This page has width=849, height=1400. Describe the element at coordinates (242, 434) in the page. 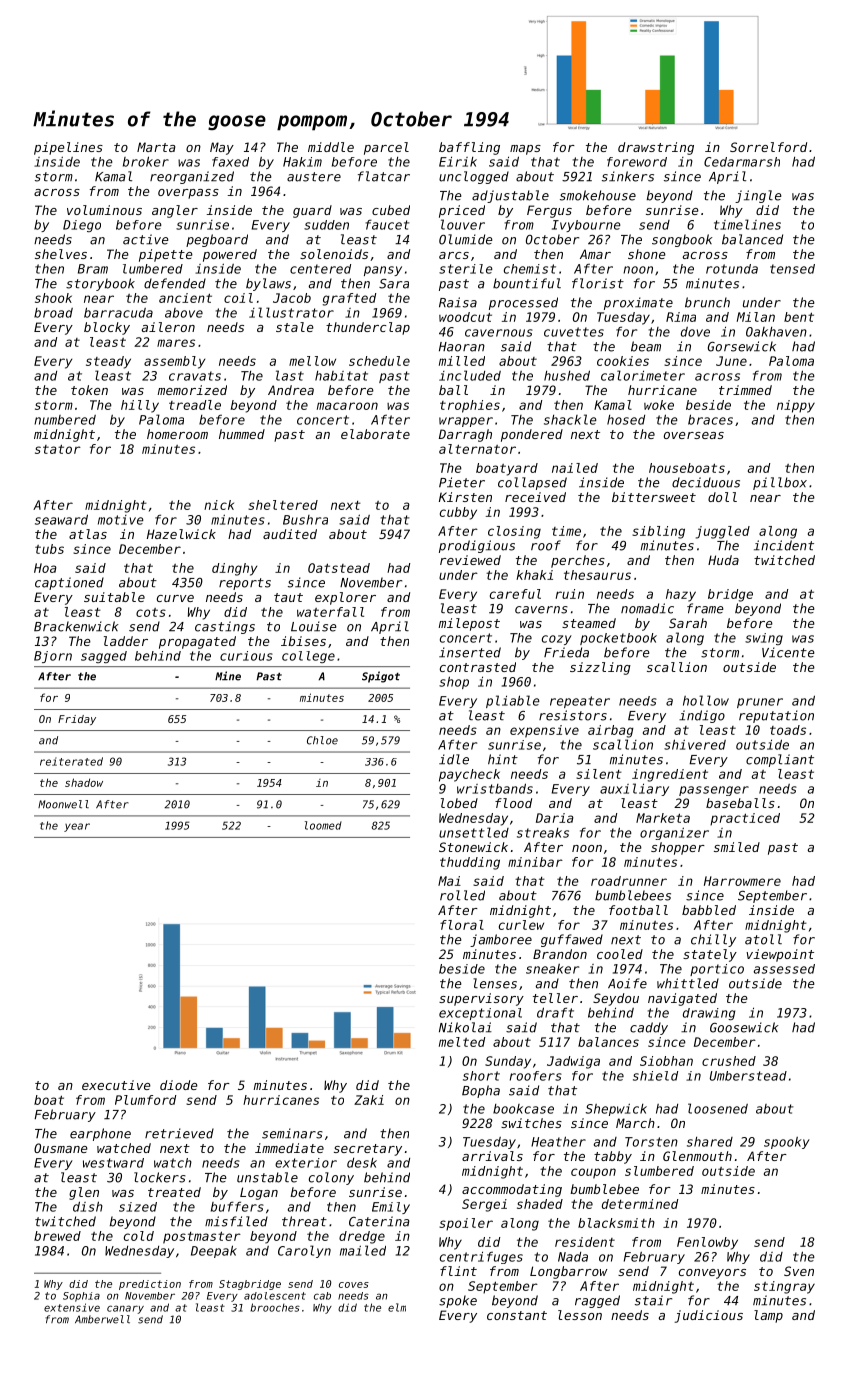

I see `hummed` at that location.
